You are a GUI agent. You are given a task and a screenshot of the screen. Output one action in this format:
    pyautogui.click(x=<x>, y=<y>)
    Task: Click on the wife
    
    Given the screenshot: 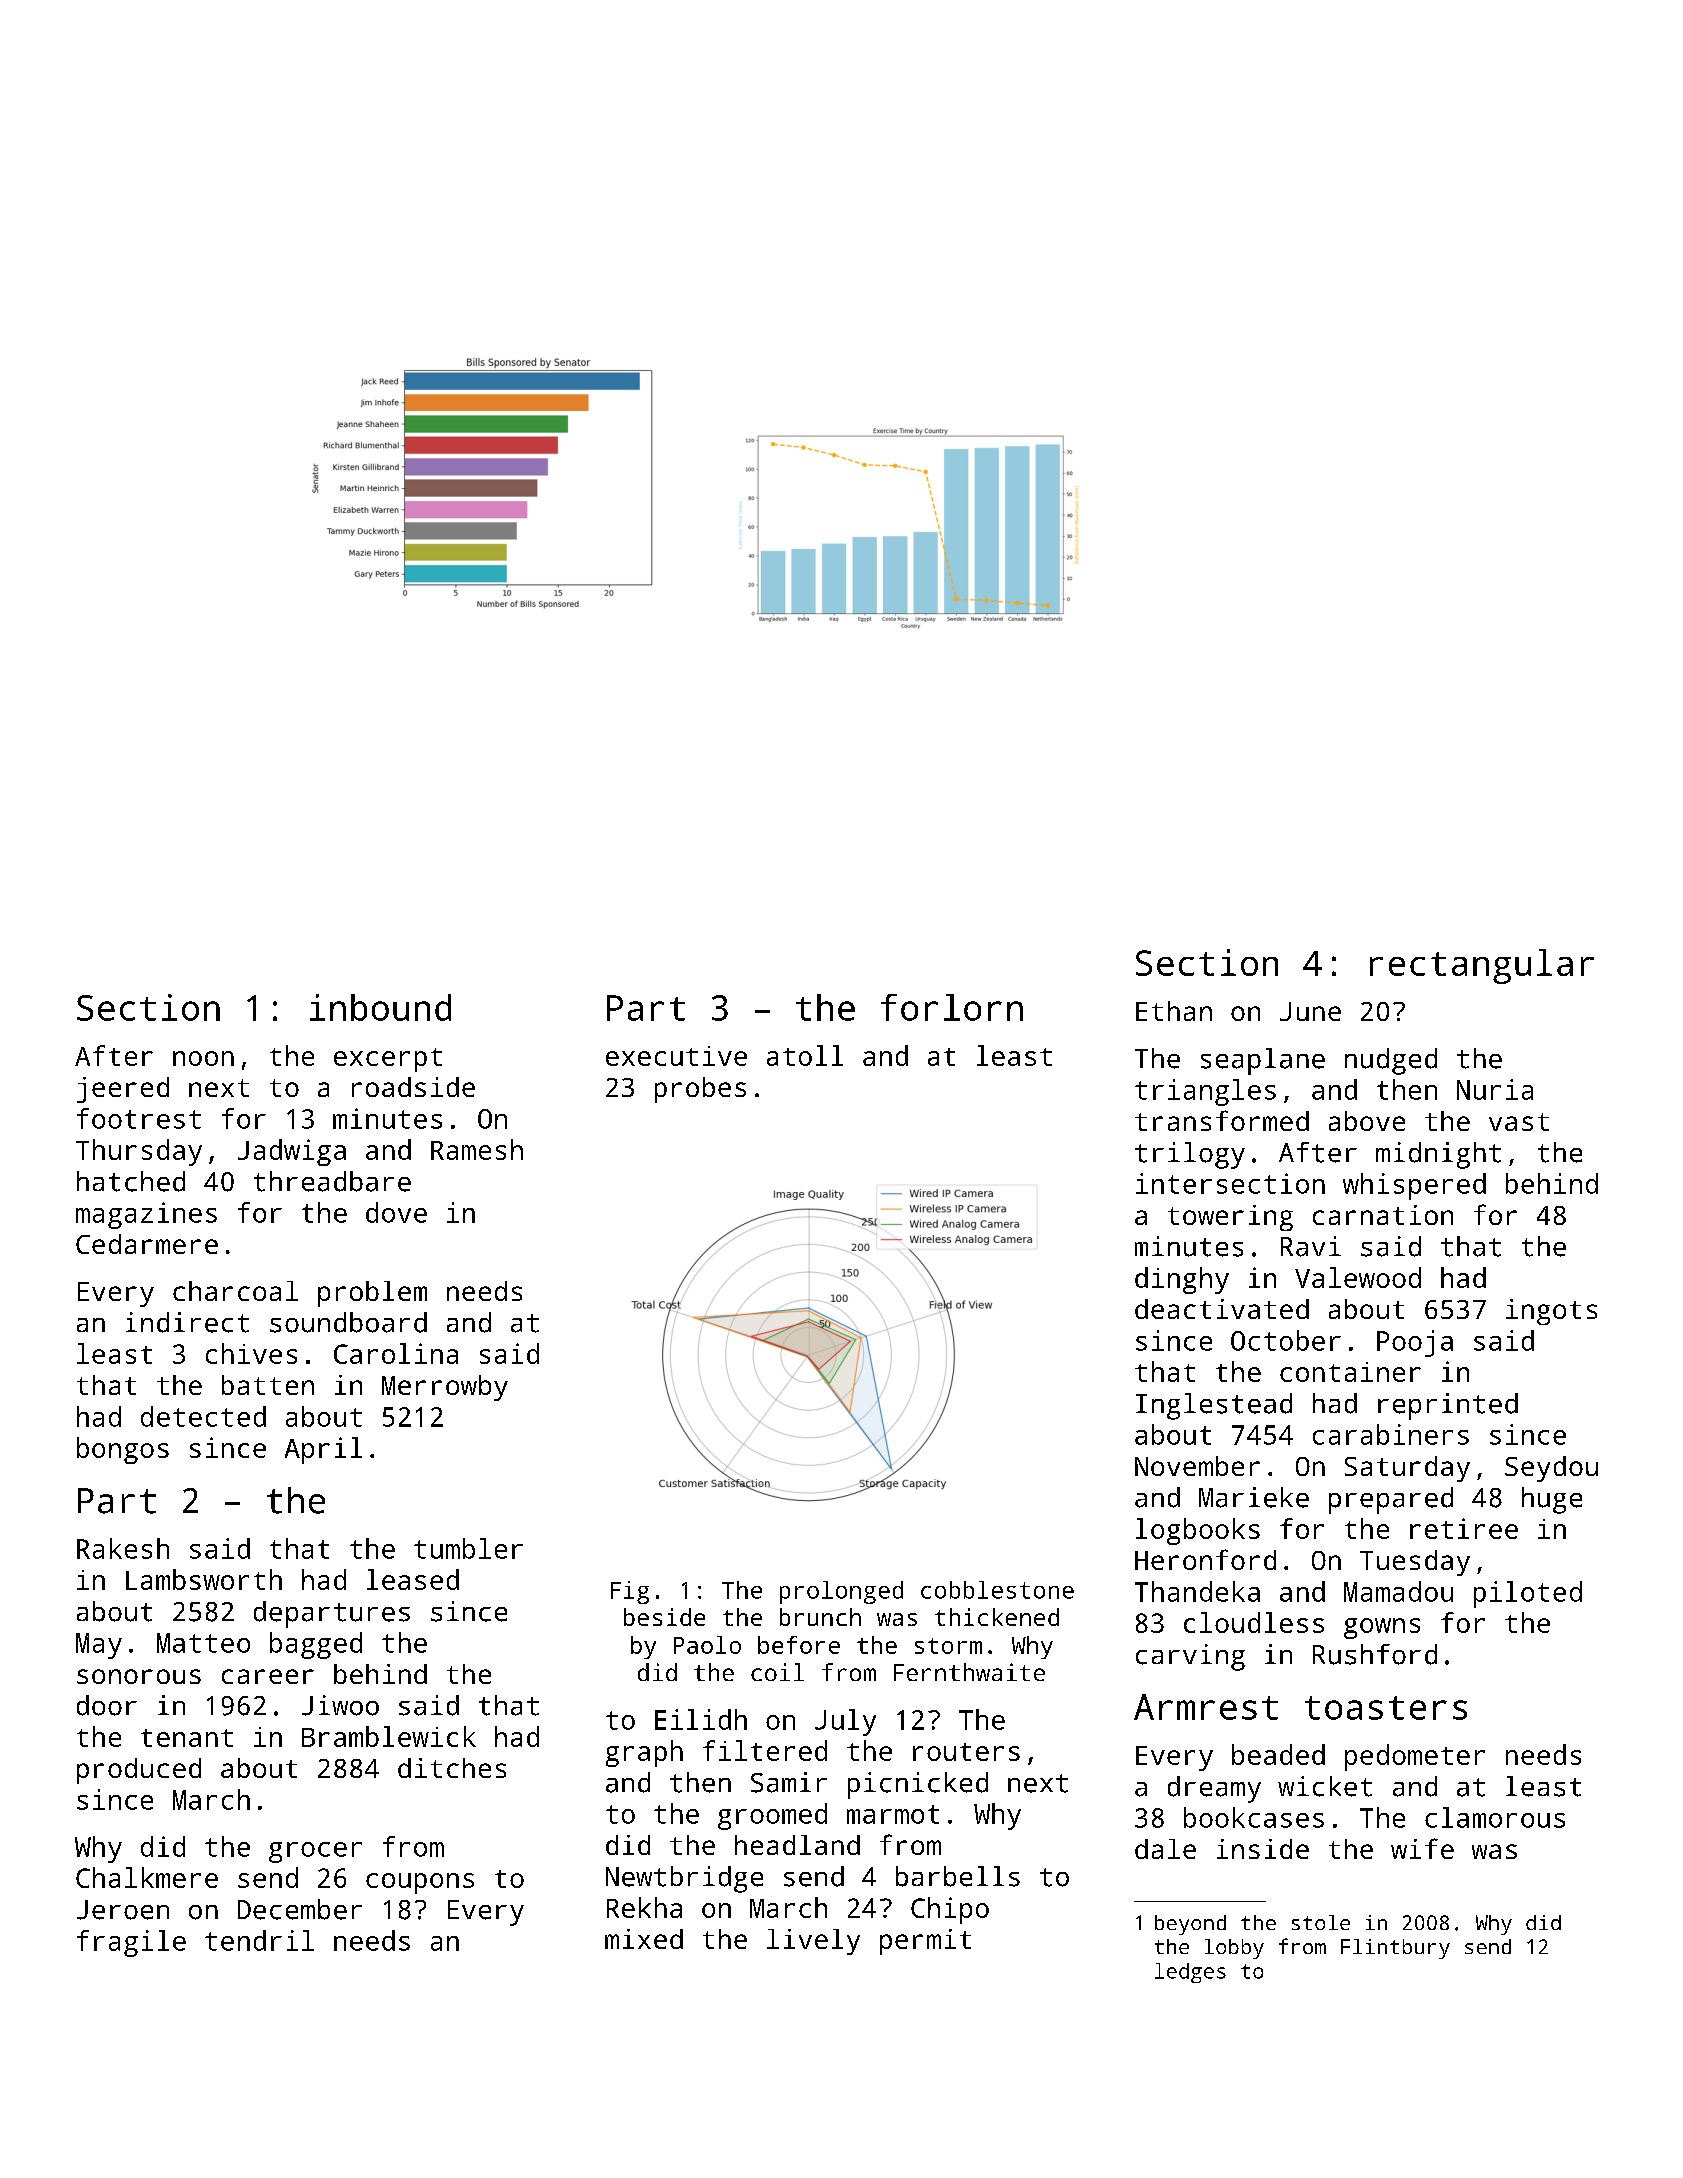 What is the action you would take?
    pyautogui.click(x=1422, y=1848)
